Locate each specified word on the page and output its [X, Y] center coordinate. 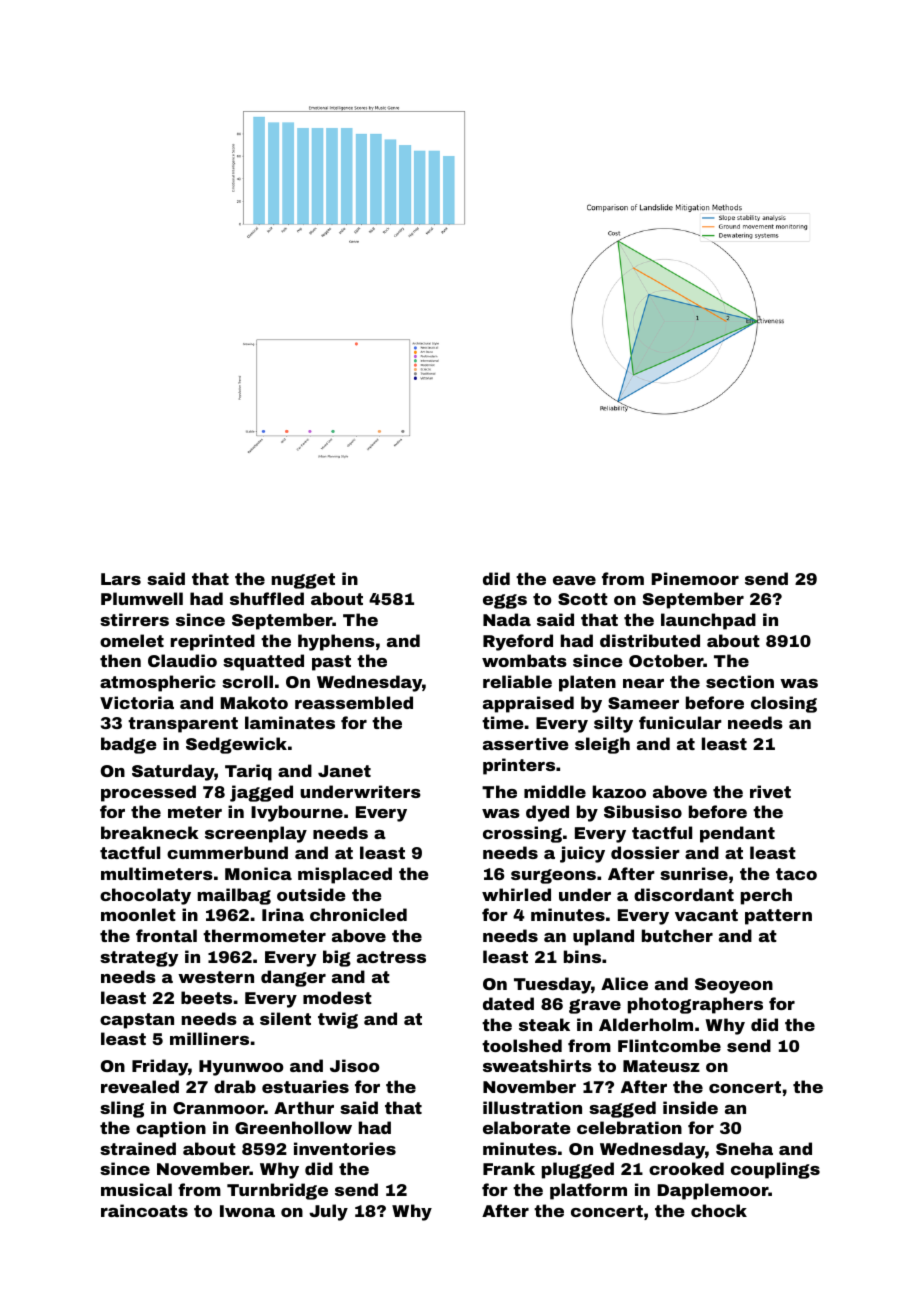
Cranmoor [218, 1108]
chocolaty [145, 896]
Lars [121, 579]
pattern [778, 917]
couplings [775, 1170]
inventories [345, 1148]
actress [391, 957]
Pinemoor [695, 578]
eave [574, 580]
